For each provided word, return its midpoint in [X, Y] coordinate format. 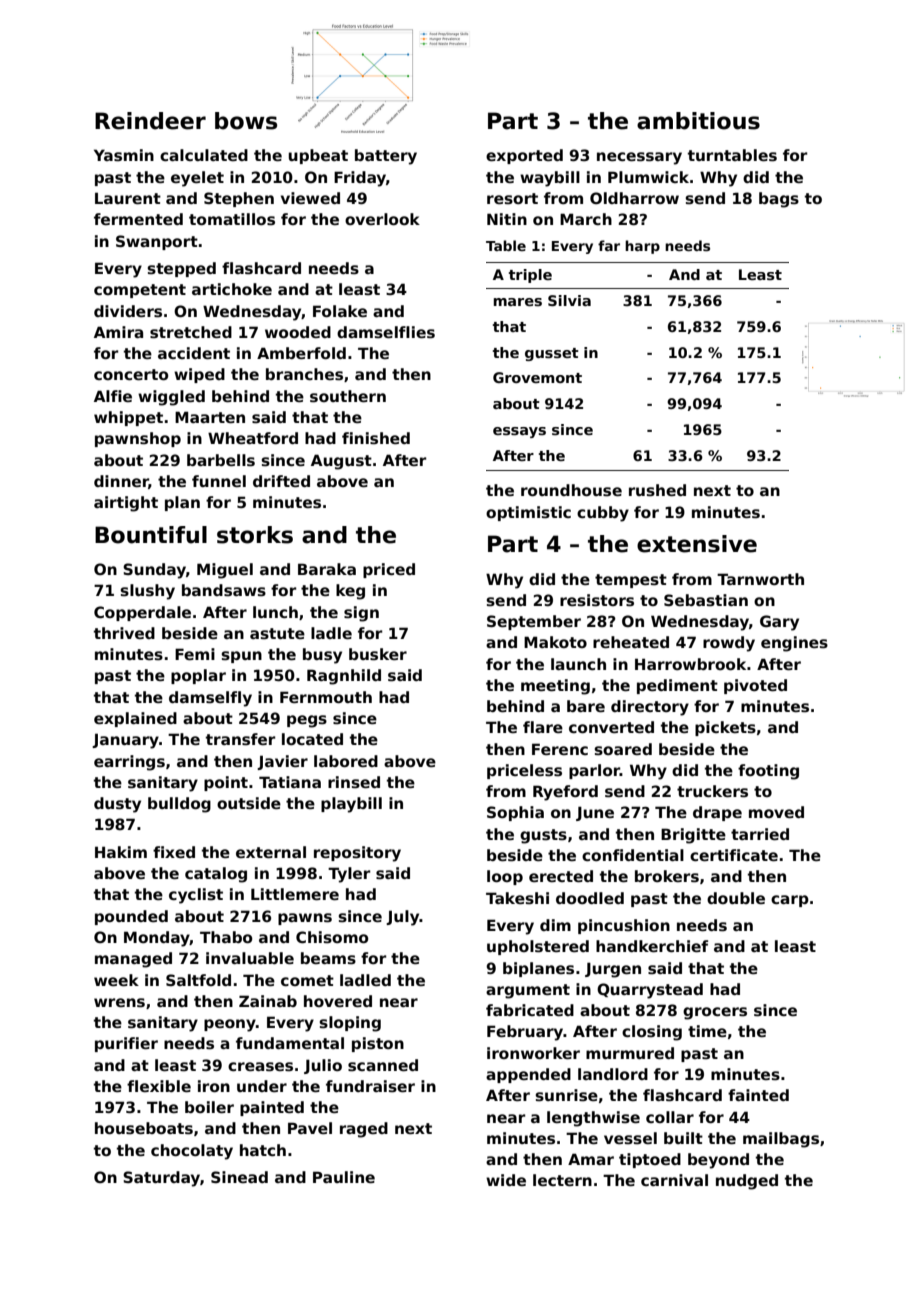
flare [543, 727]
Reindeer [150, 121]
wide [506, 1180]
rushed [657, 490]
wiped [199, 375]
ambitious [698, 121]
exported [524, 156]
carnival [674, 1180]
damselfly [210, 699]
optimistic [528, 513]
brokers [667, 876]
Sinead [239, 1177]
